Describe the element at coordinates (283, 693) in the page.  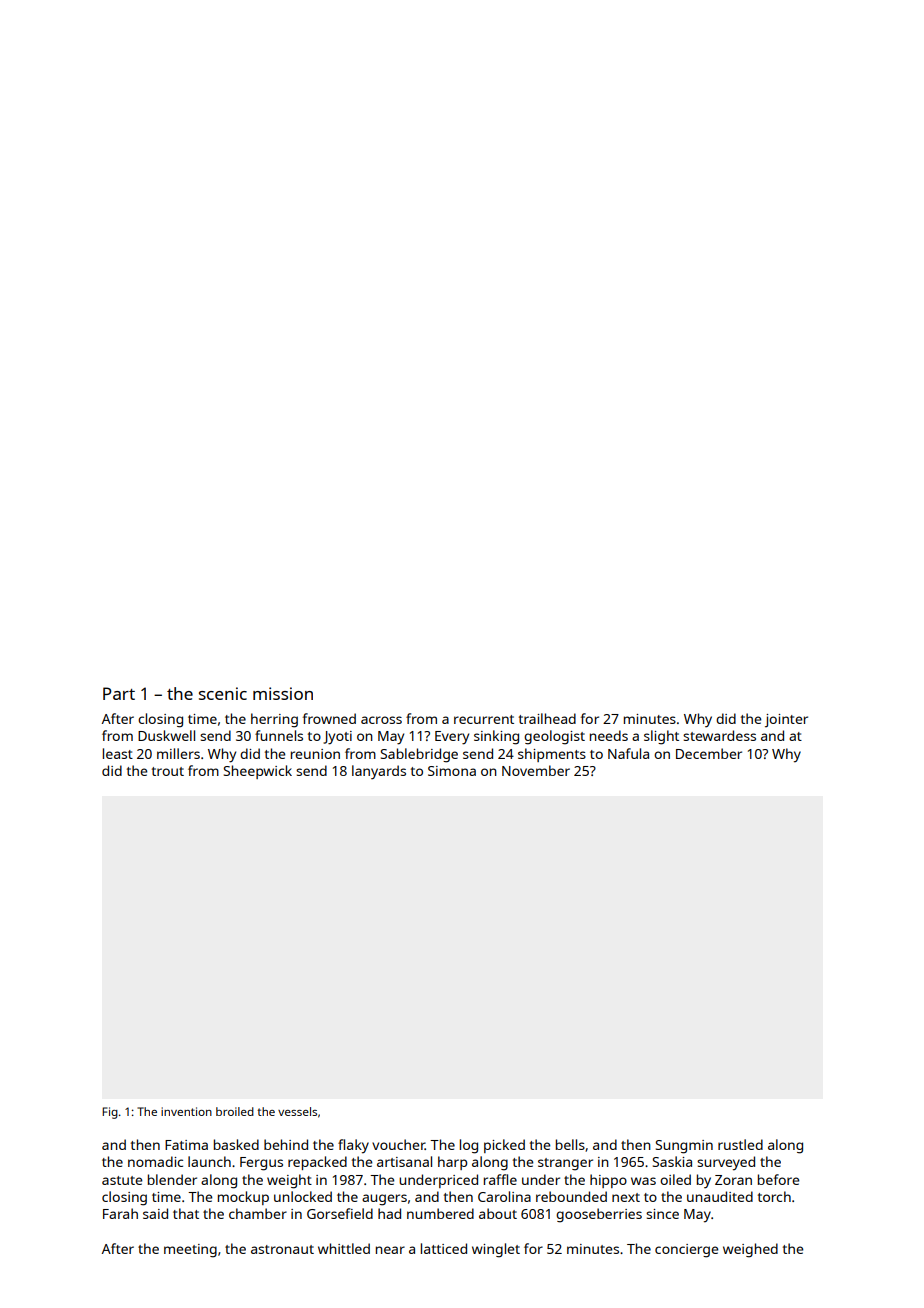
I see `mission` at that location.
